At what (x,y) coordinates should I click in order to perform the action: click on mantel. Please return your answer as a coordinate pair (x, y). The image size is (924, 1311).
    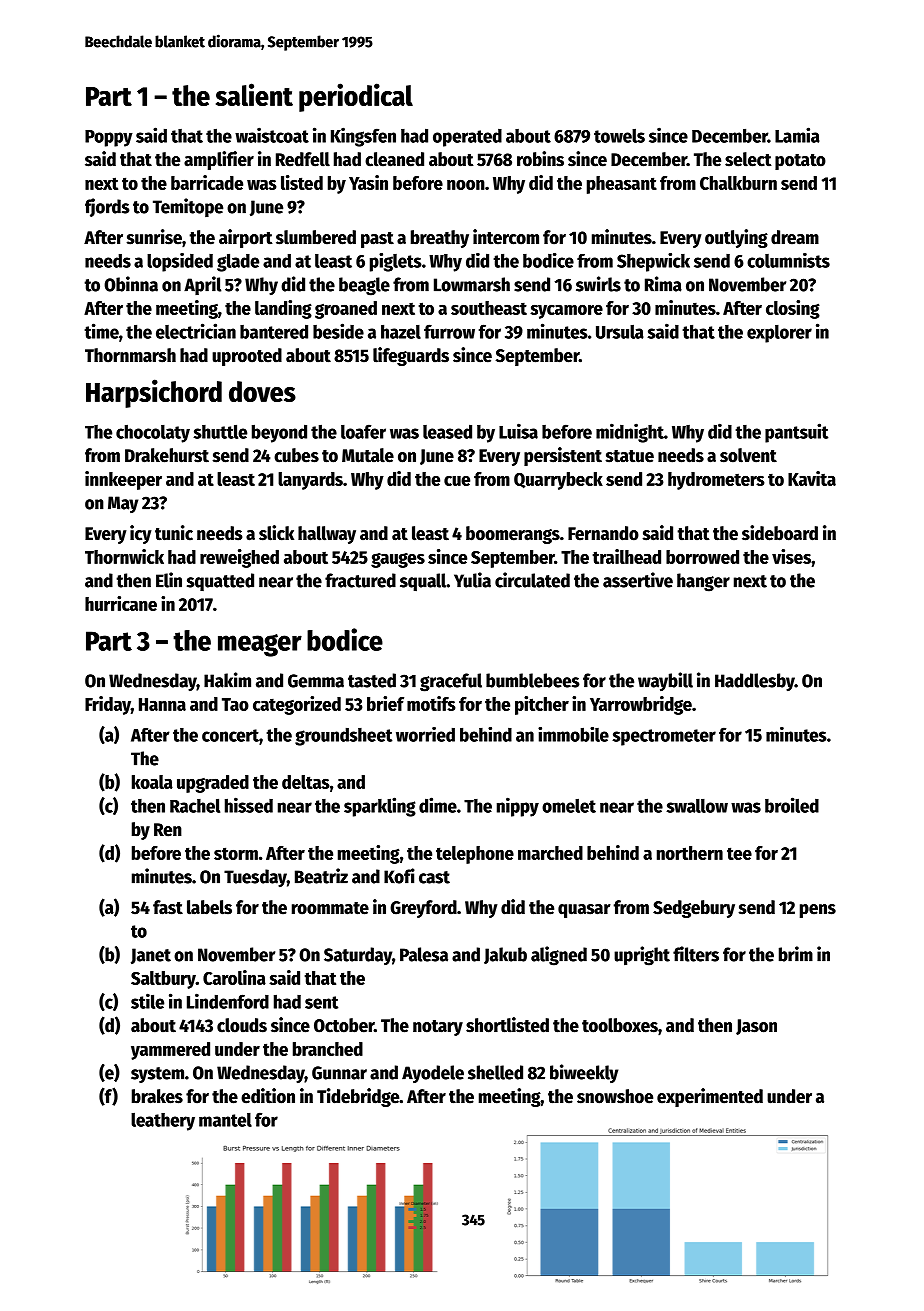
    Looking at the image, I should click on (225, 1120).
